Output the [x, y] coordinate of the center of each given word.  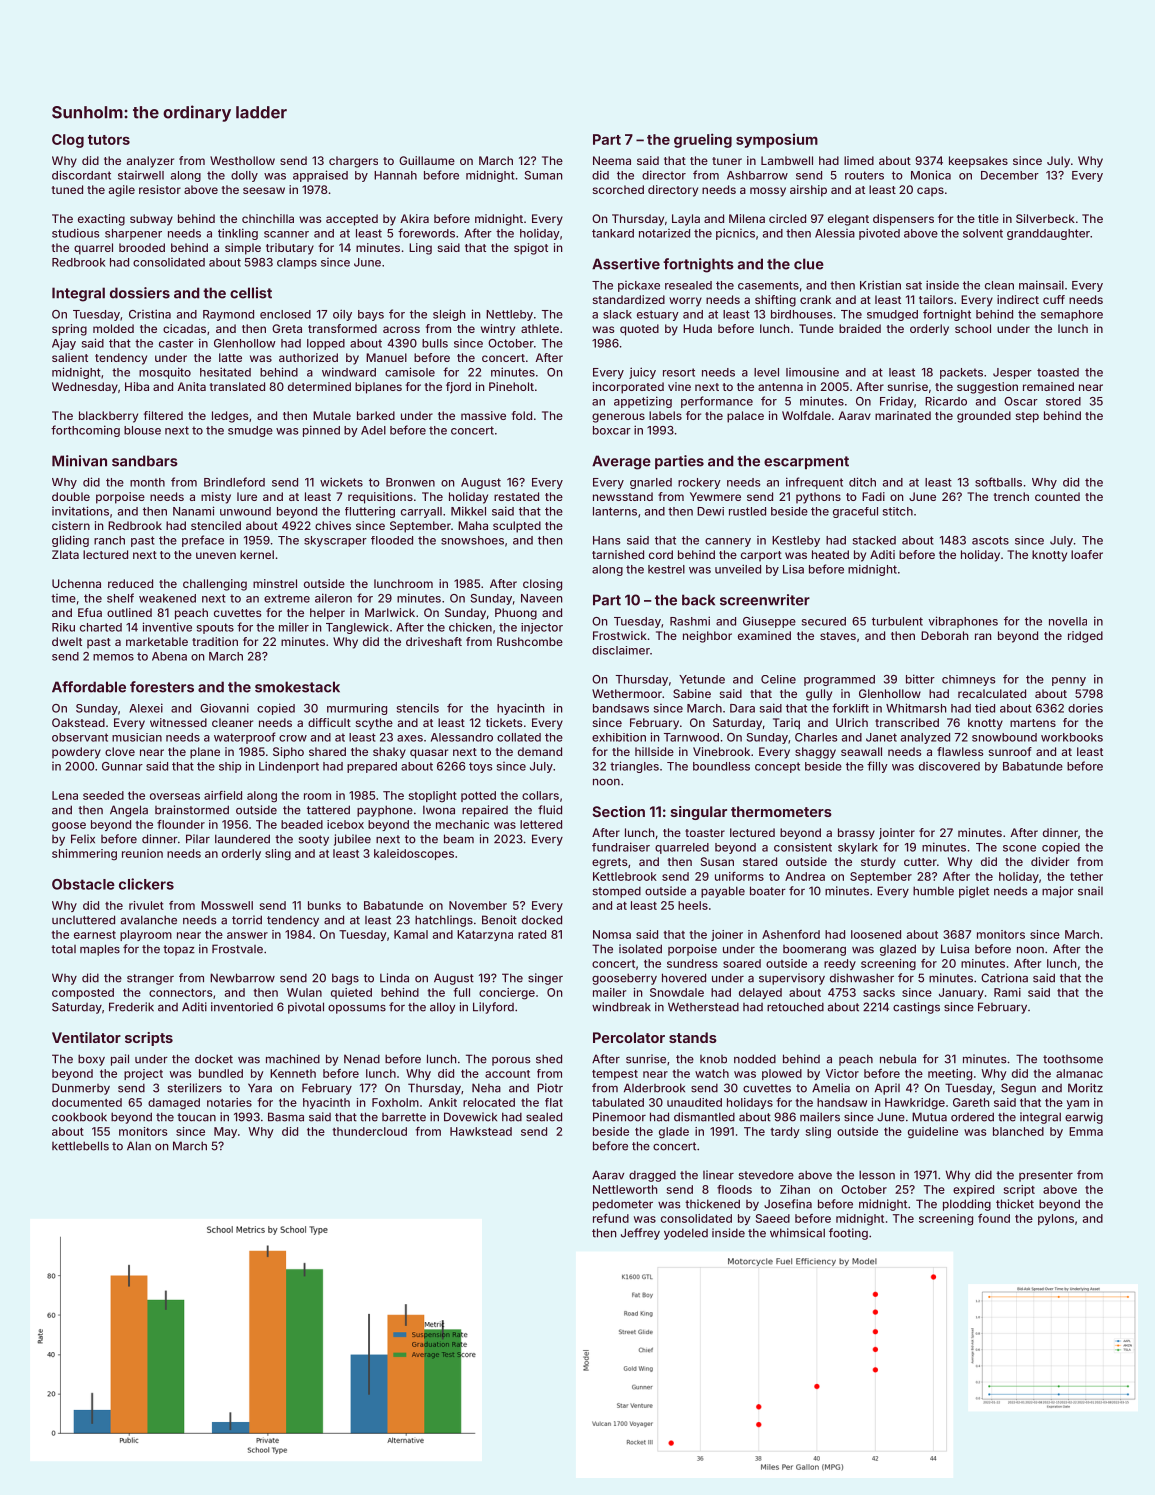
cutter [920, 862]
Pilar [198, 839]
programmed [839, 680]
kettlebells [80, 1146]
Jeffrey [640, 1234]
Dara [742, 708]
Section [618, 811]
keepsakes [978, 162]
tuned [67, 189]
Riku [63, 627]
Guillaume [427, 160]
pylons [1056, 1219]
